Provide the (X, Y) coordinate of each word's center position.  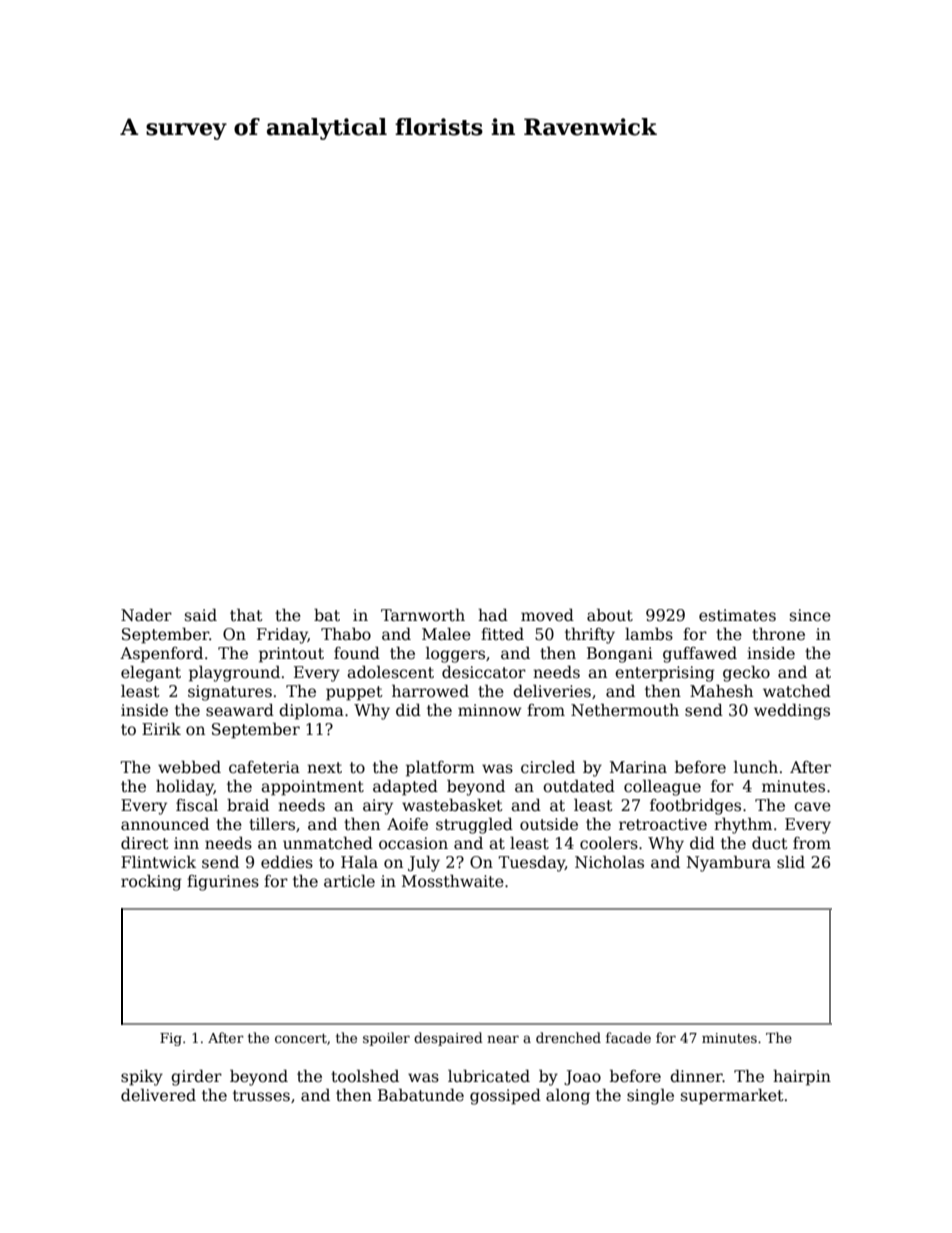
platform (440, 768)
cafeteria (264, 767)
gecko (746, 674)
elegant (151, 674)
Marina (638, 767)
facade (628, 1037)
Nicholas (609, 861)
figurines (223, 883)
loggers (455, 655)
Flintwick (158, 861)
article (349, 881)
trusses (261, 1096)
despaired (448, 1039)
